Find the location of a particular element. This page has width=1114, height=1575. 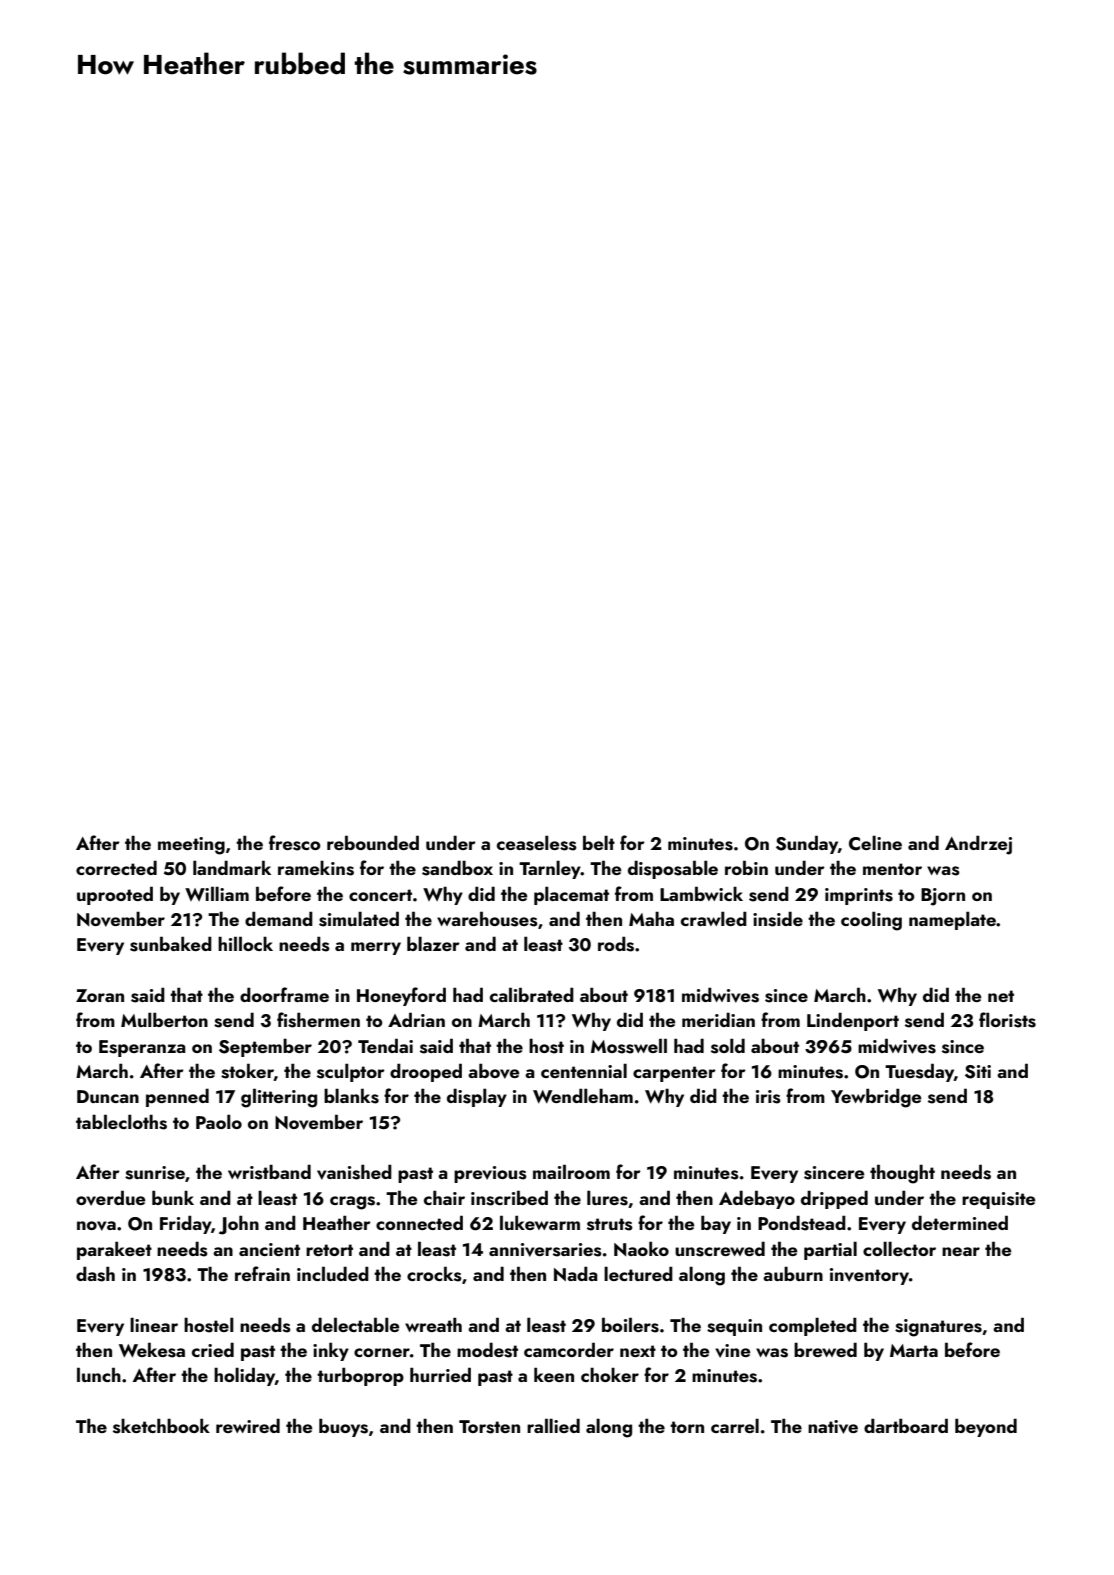

rebounded is located at coordinates (373, 842).
